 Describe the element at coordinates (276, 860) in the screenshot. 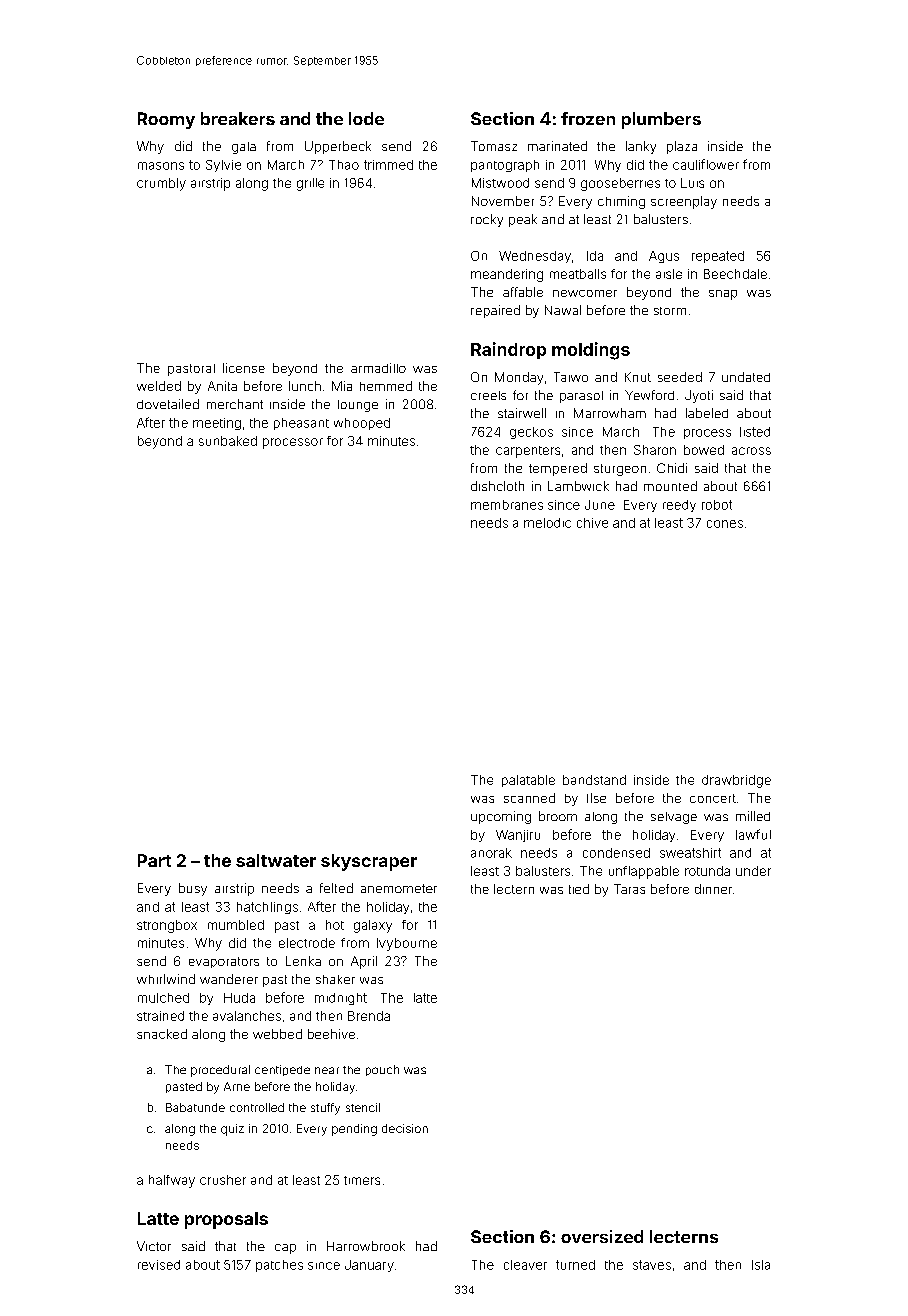

I see `saltwater` at that location.
